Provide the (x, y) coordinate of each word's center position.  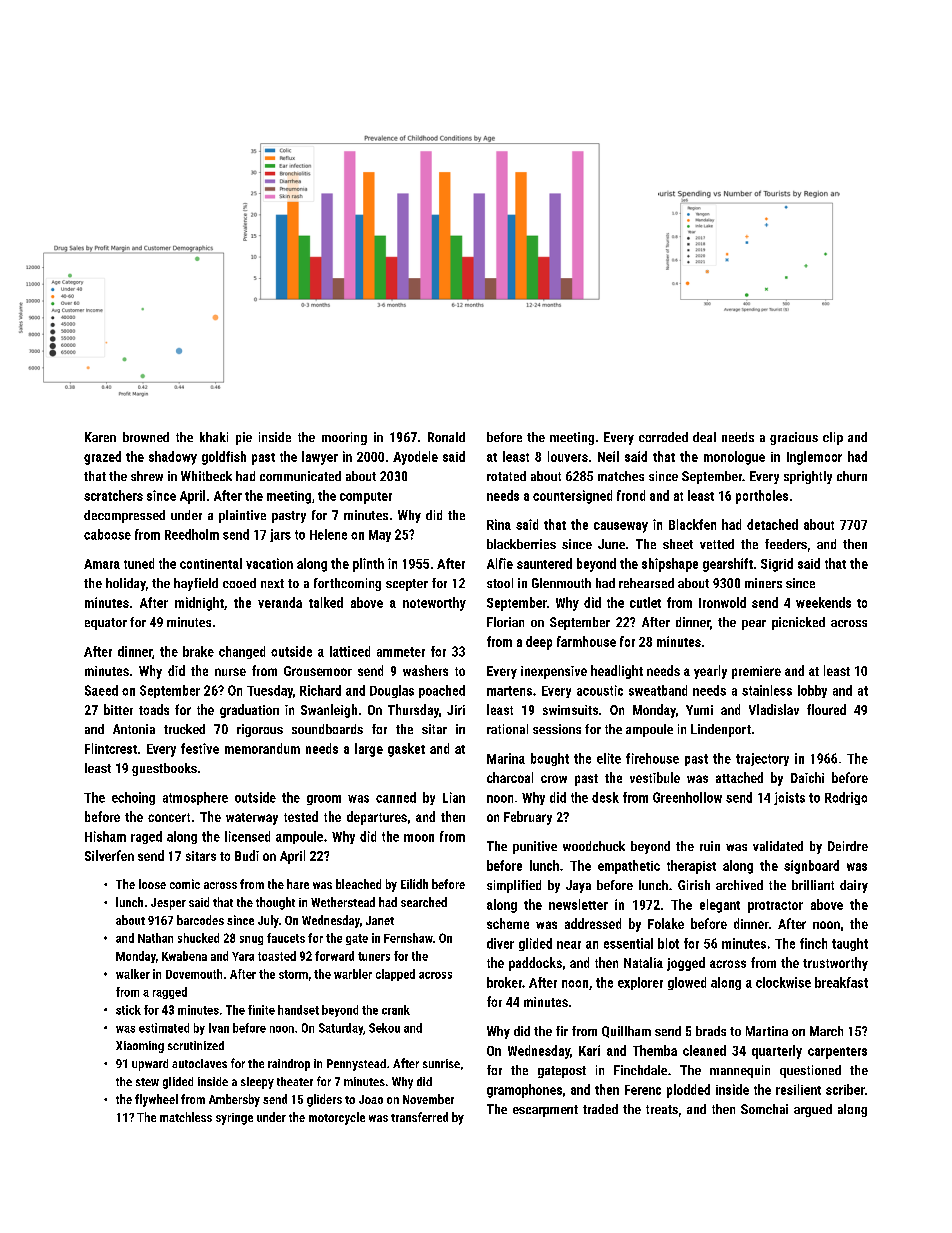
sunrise (441, 1063)
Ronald (446, 437)
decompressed (124, 516)
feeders (786, 544)
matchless (186, 1117)
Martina (767, 1031)
